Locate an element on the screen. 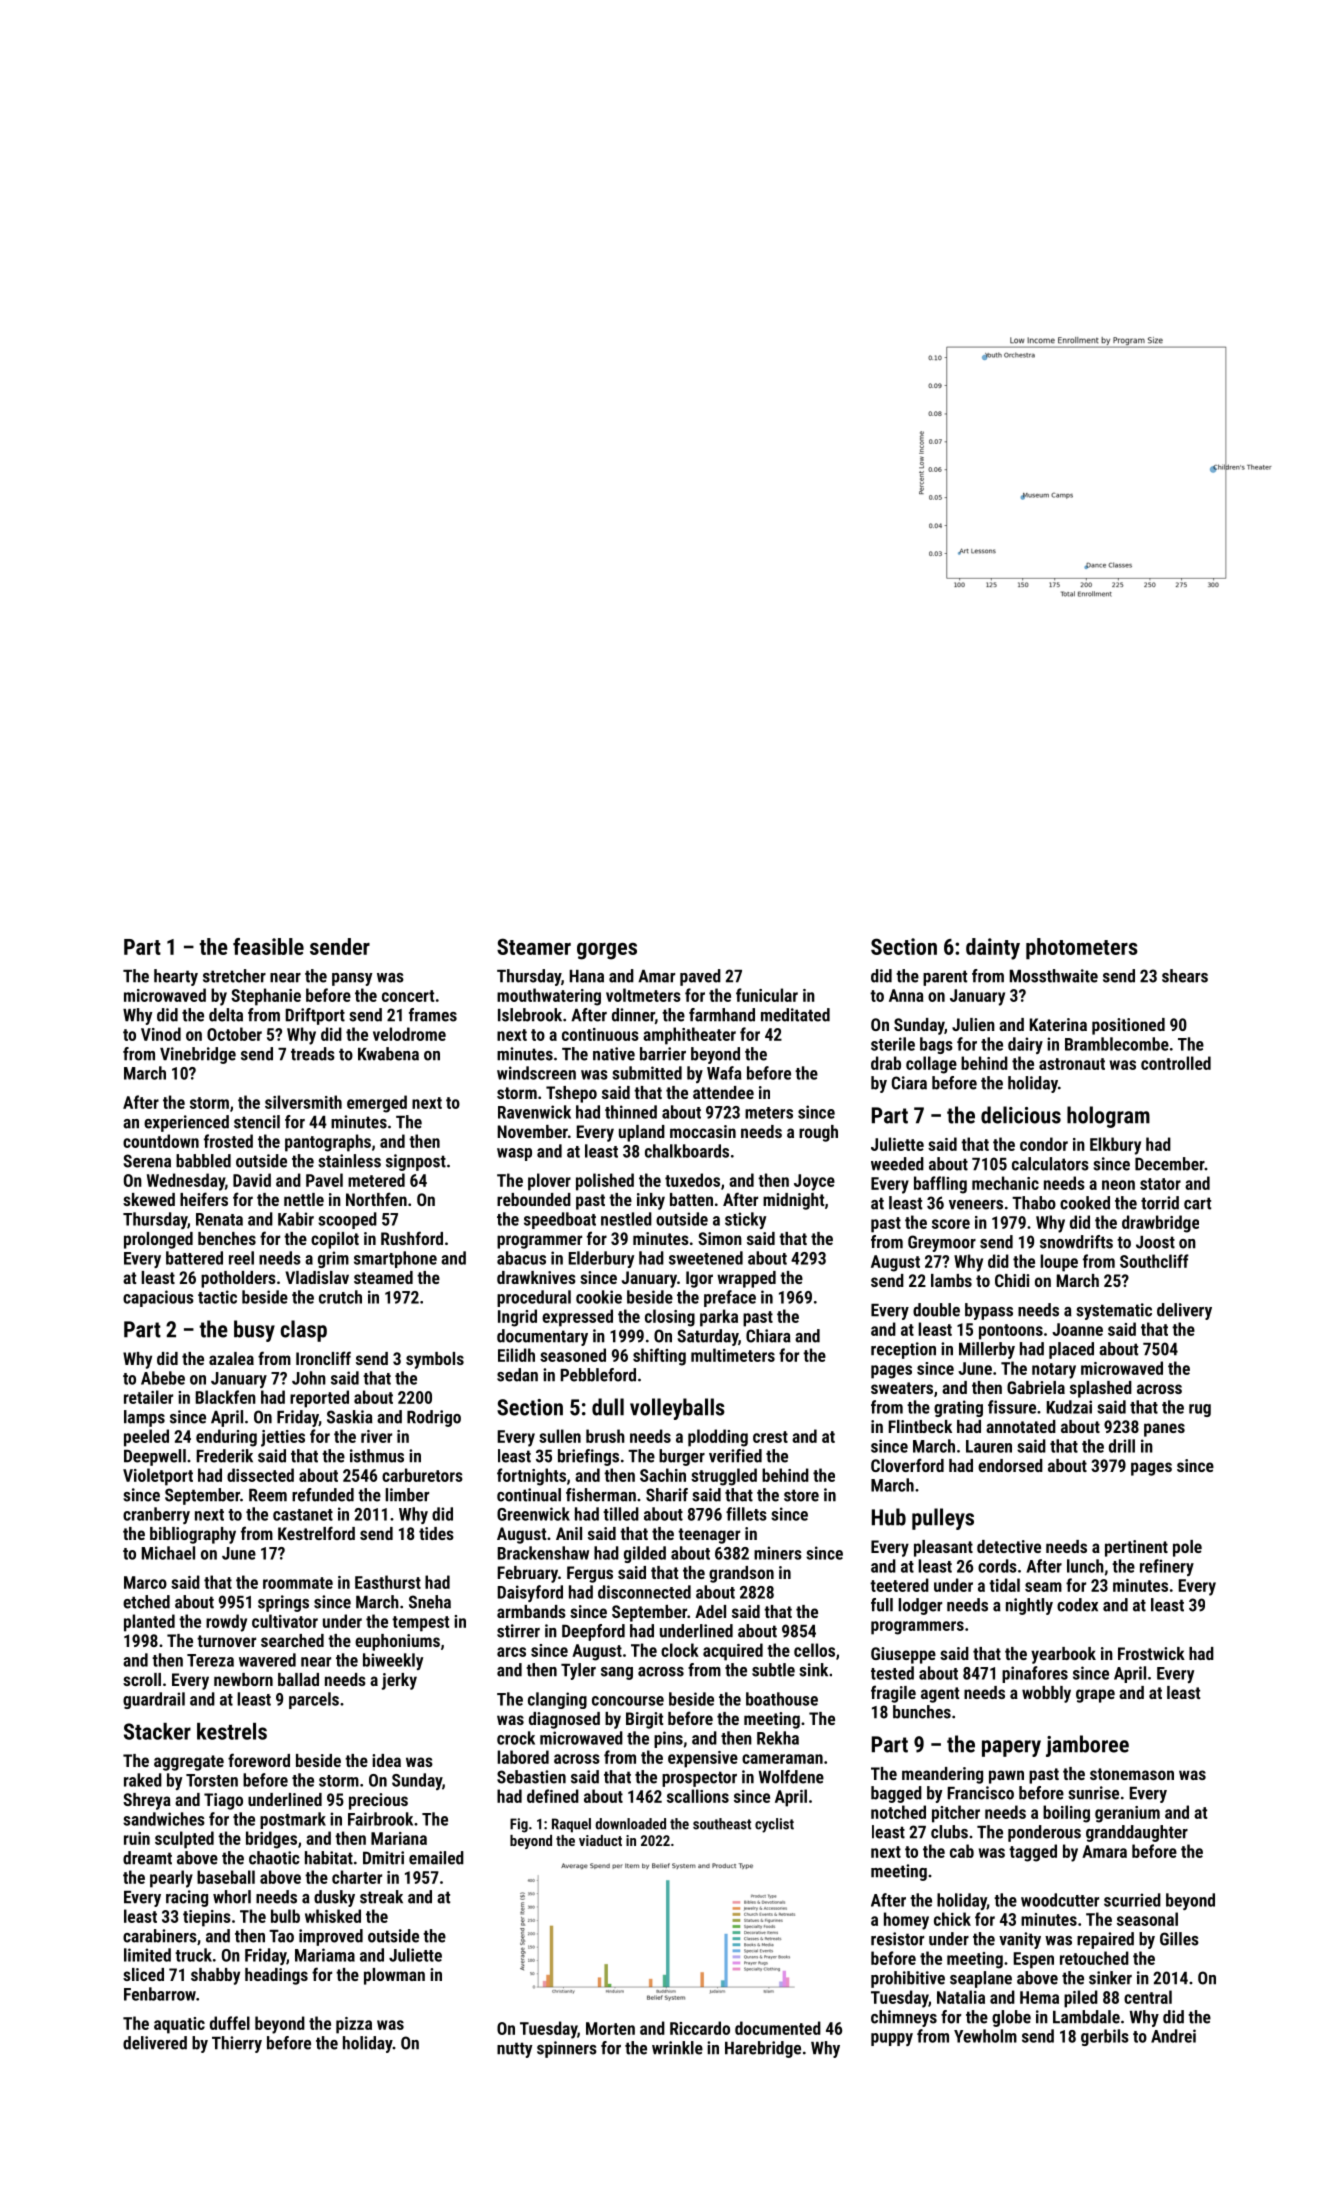 The height and width of the screenshot is (2209, 1341). gorges is located at coordinates (607, 951).
